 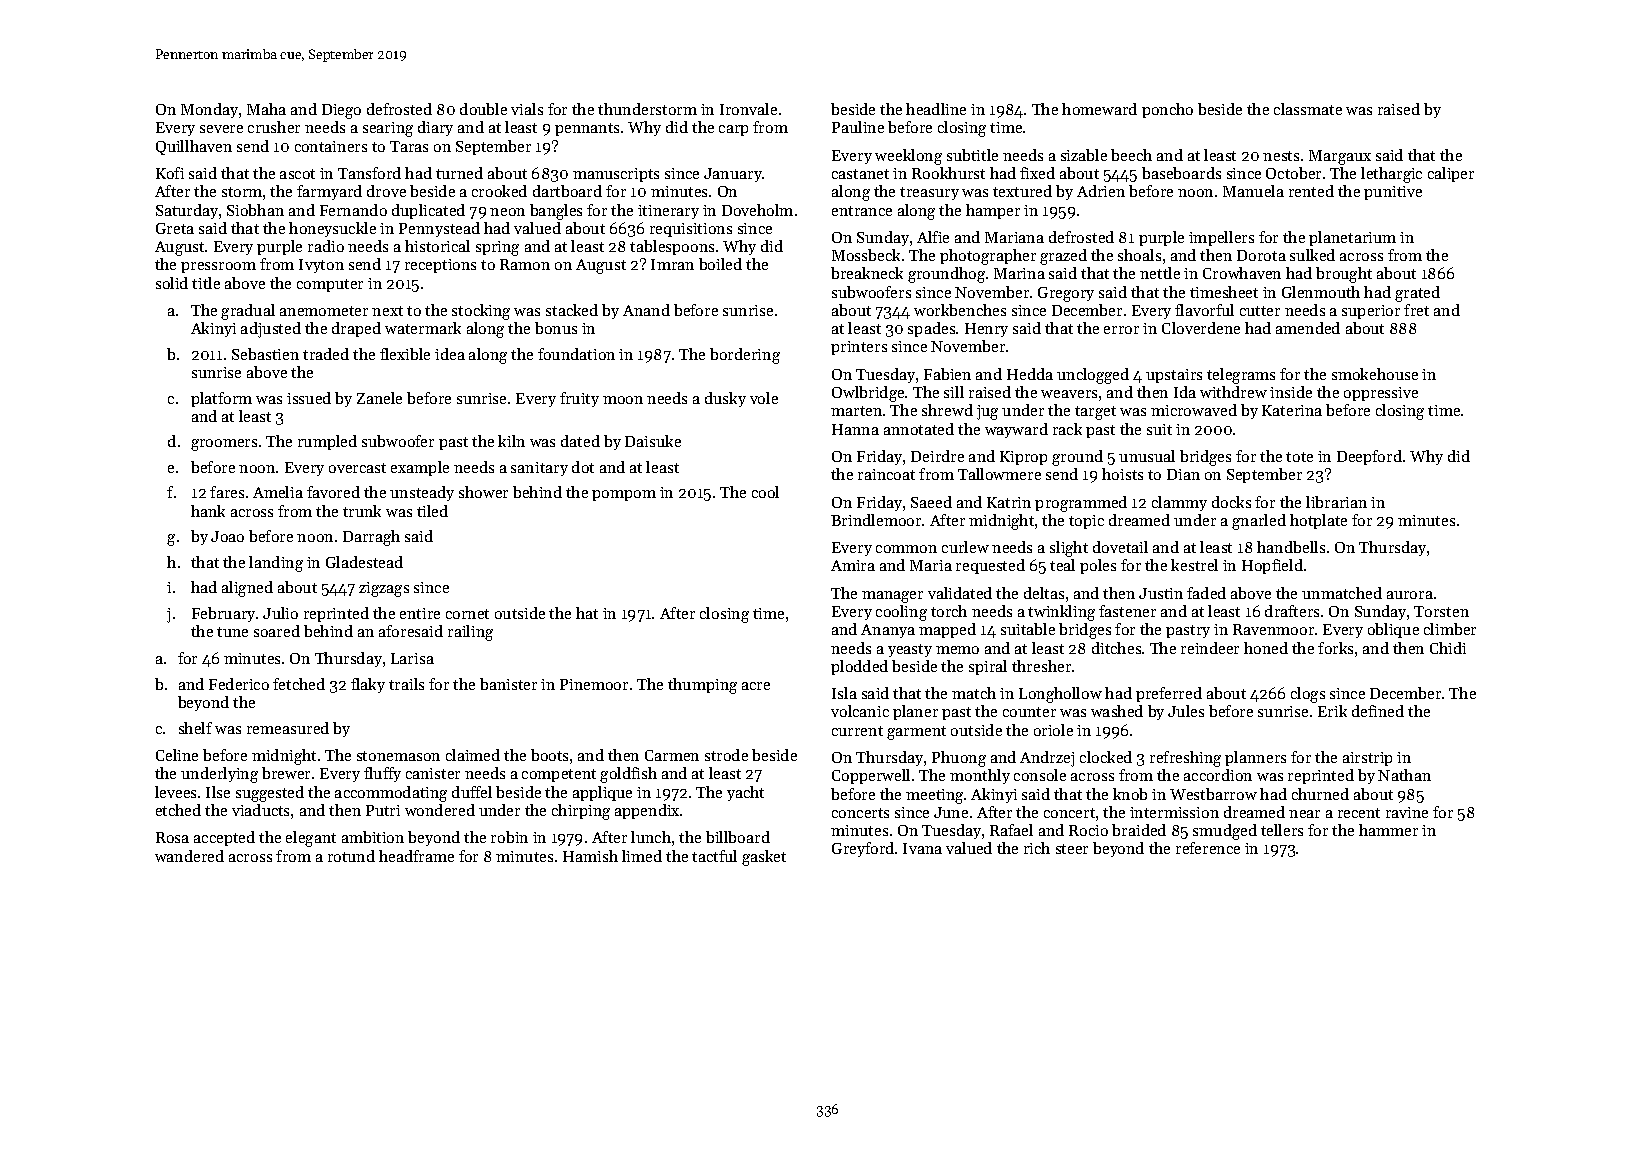 What do you see at coordinates (748, 109) in the screenshot?
I see `Ironvale` at bounding box center [748, 109].
